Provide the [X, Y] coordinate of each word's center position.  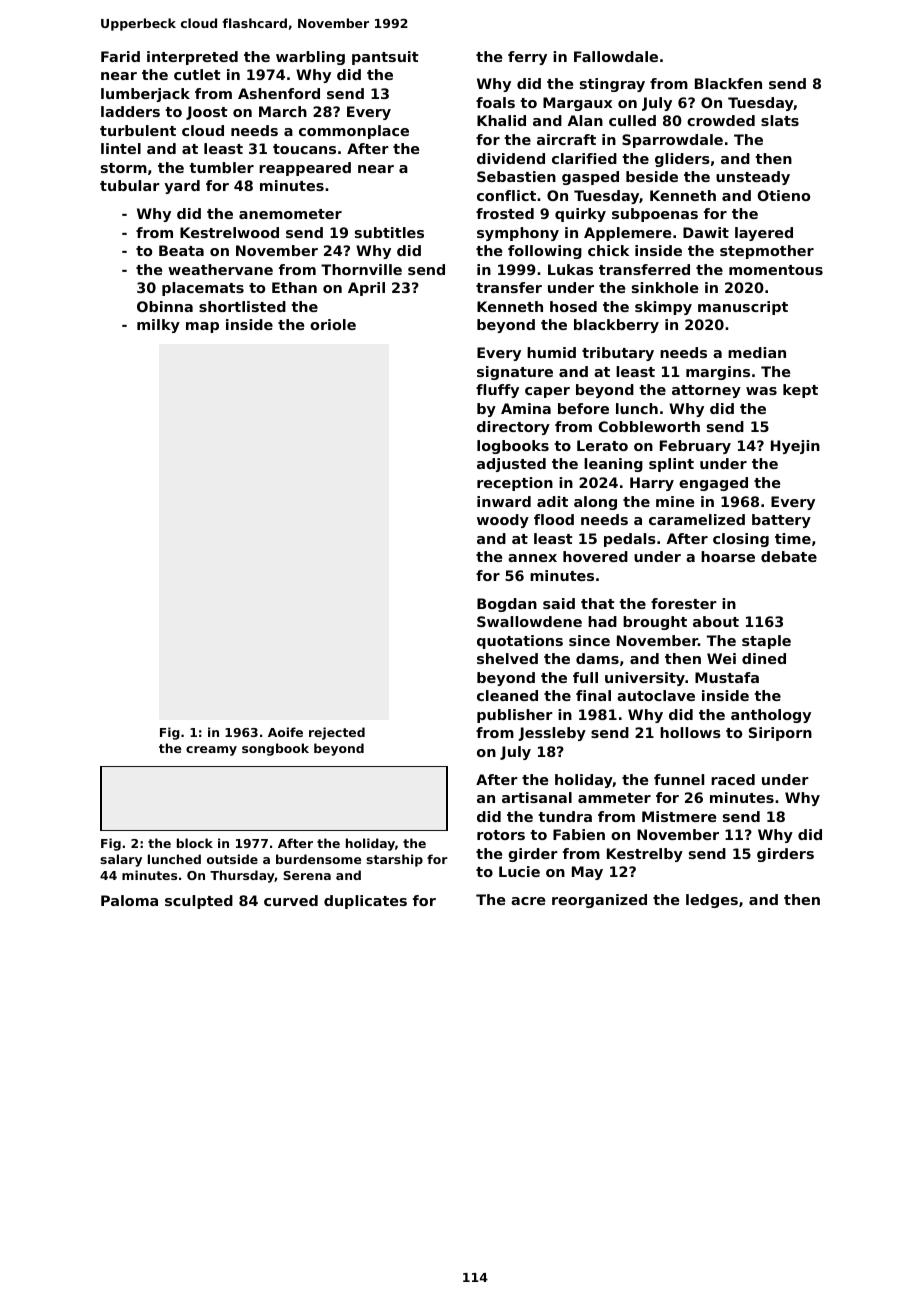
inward [504, 501]
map [202, 327]
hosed [573, 306]
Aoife [285, 732]
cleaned [507, 695]
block [195, 843]
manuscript [743, 308]
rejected [337, 733]
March [283, 111]
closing [741, 540]
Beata [181, 250]
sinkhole [665, 287]
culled [632, 120]
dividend [511, 158]
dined [764, 658]
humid [551, 352]
